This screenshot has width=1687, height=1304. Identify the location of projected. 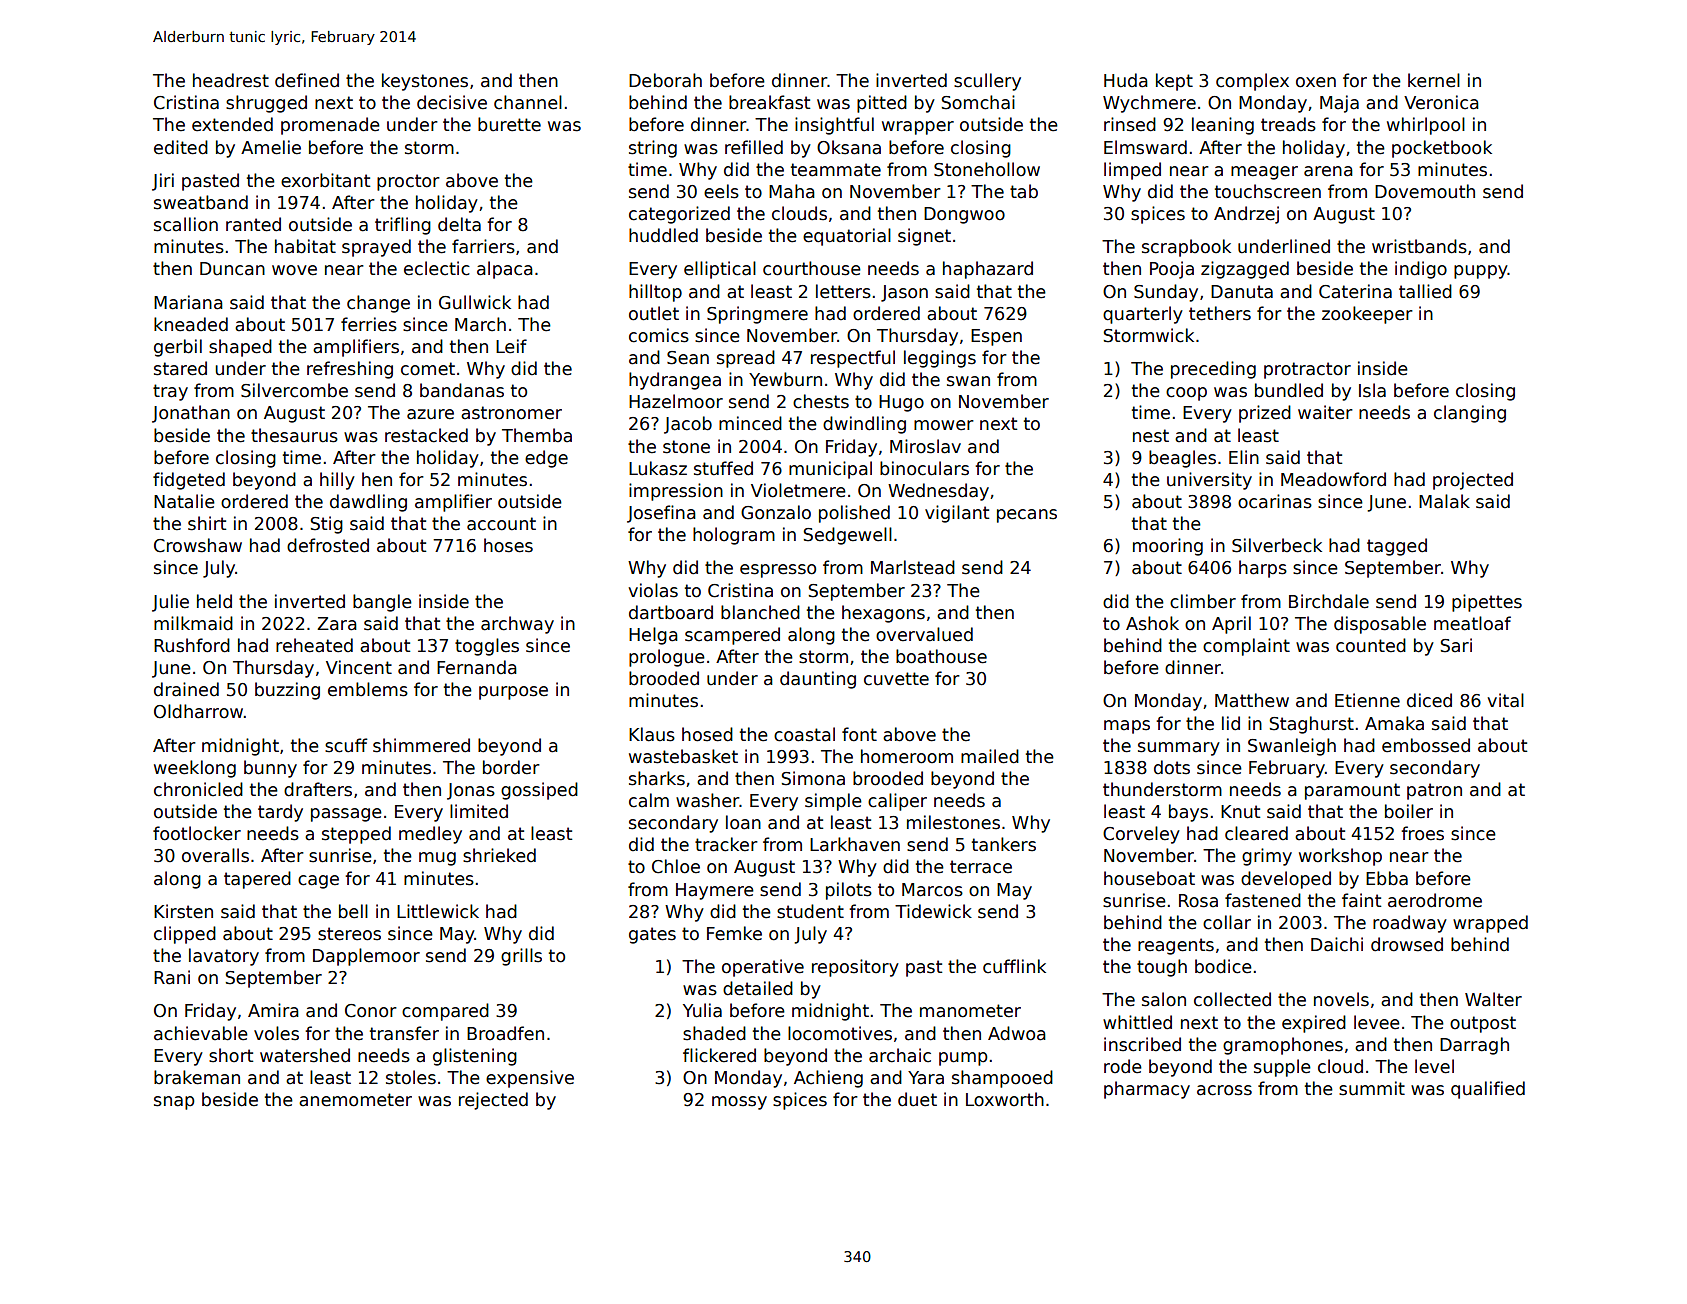
(1473, 481).
